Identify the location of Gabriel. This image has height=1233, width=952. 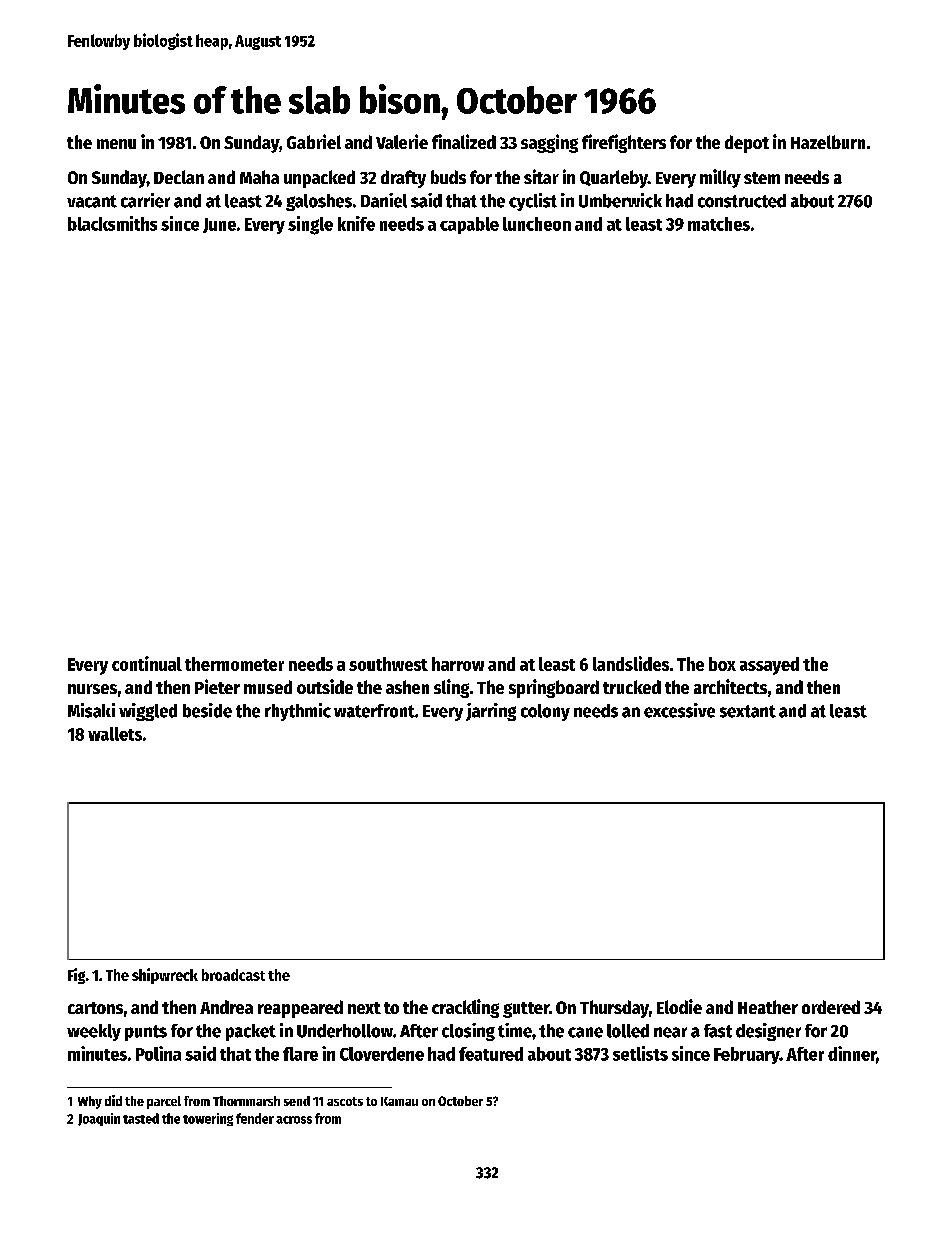
(314, 141).
